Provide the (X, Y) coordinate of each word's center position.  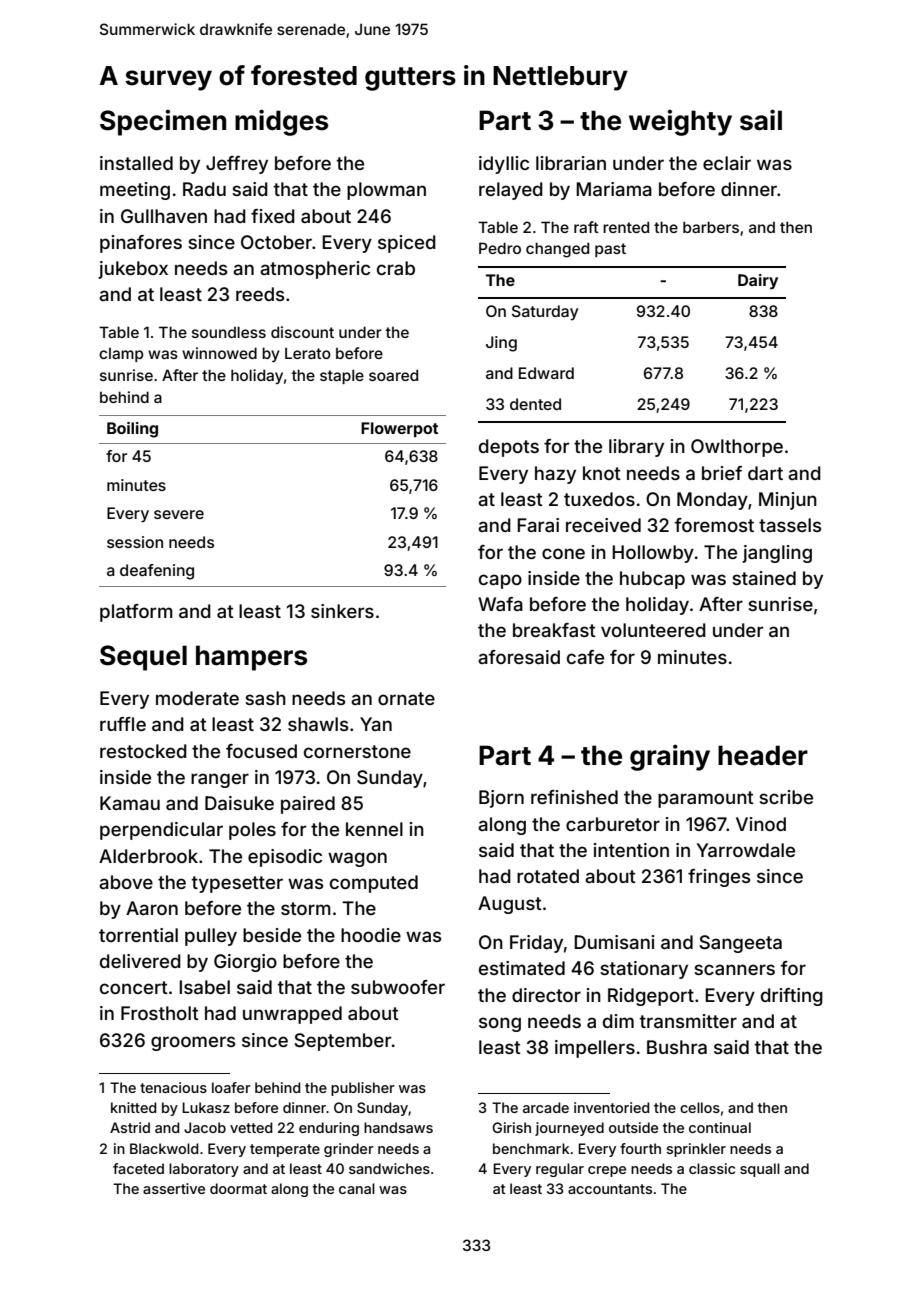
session (135, 542)
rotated (548, 876)
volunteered (653, 630)
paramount (706, 799)
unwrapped (292, 1015)
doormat (238, 1188)
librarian (571, 163)
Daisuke (239, 803)
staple (342, 376)
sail (761, 120)
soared (393, 375)
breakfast (554, 630)
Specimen (163, 122)
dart (765, 473)
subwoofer (398, 987)
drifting (792, 997)
